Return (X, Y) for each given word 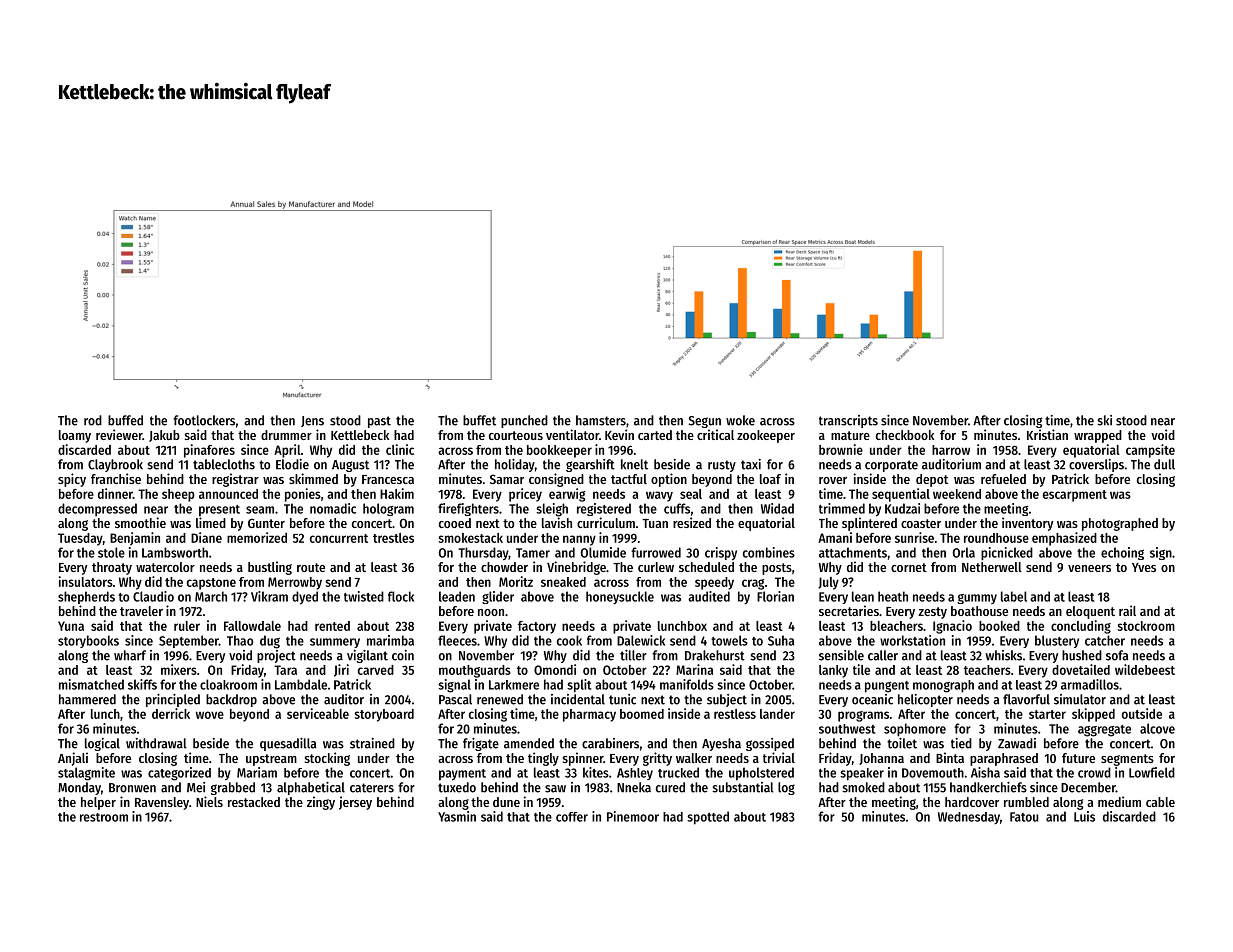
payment (462, 775)
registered (604, 509)
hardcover (972, 802)
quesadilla (288, 744)
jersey (355, 803)
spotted (708, 818)
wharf (130, 655)
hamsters (601, 420)
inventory (1027, 524)
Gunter (266, 523)
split (579, 686)
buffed (125, 420)
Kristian (1047, 434)
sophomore (915, 730)
